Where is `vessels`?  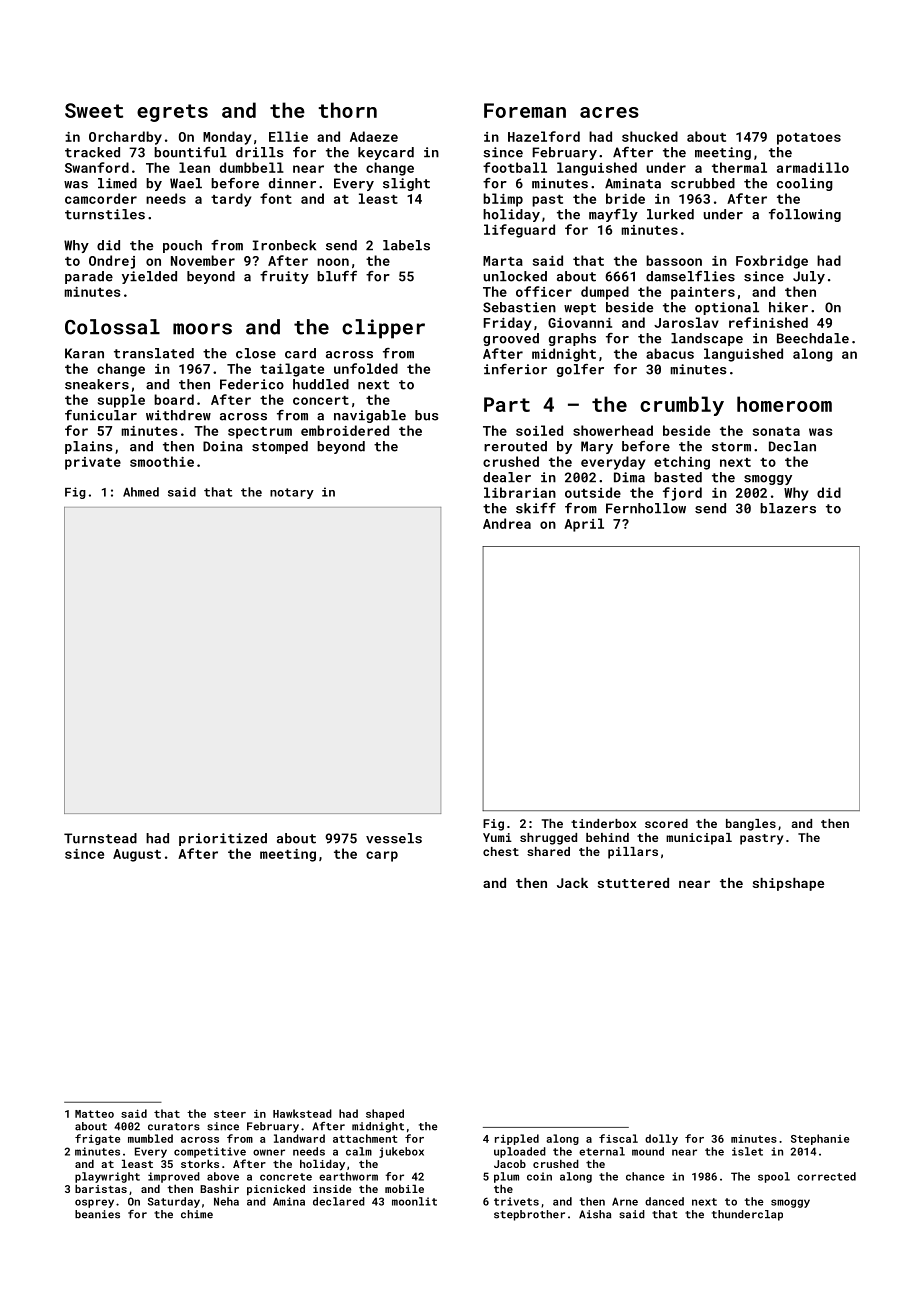 vessels is located at coordinates (394, 838).
